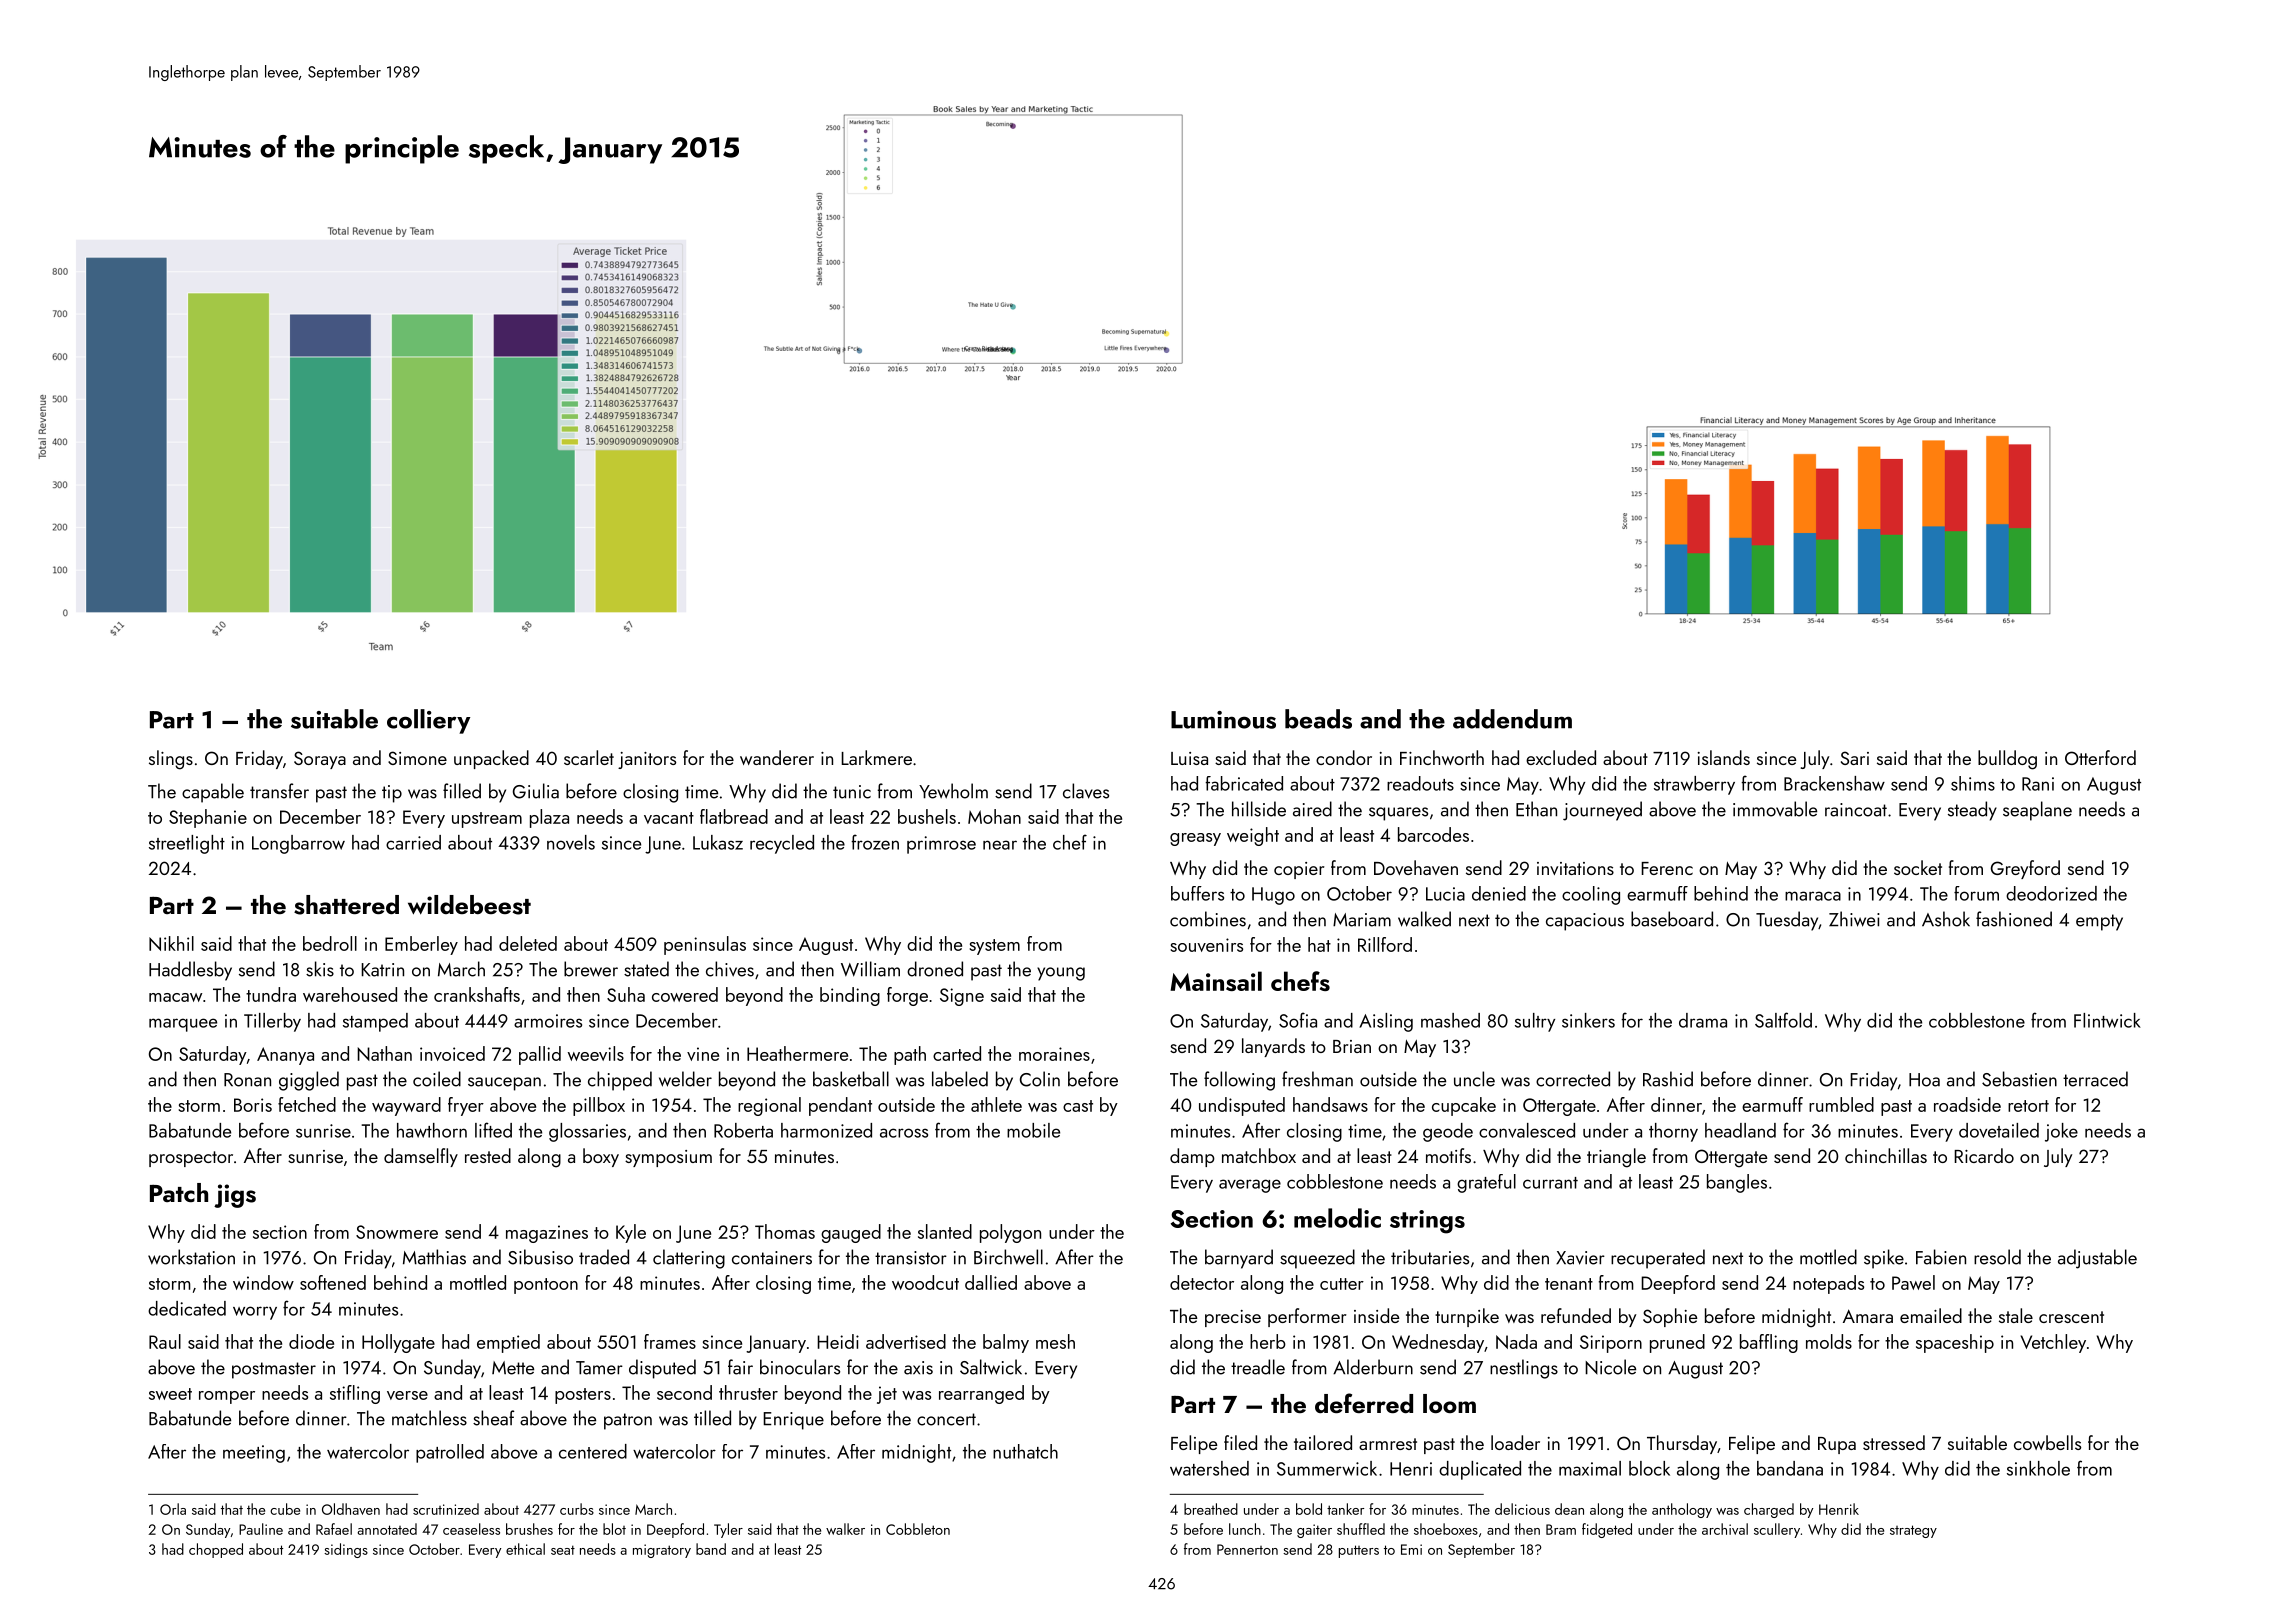 Image resolution: width=2296 pixels, height=1624 pixels. Describe the element at coordinates (1317, 1079) in the image. I see `freshman` at that location.
